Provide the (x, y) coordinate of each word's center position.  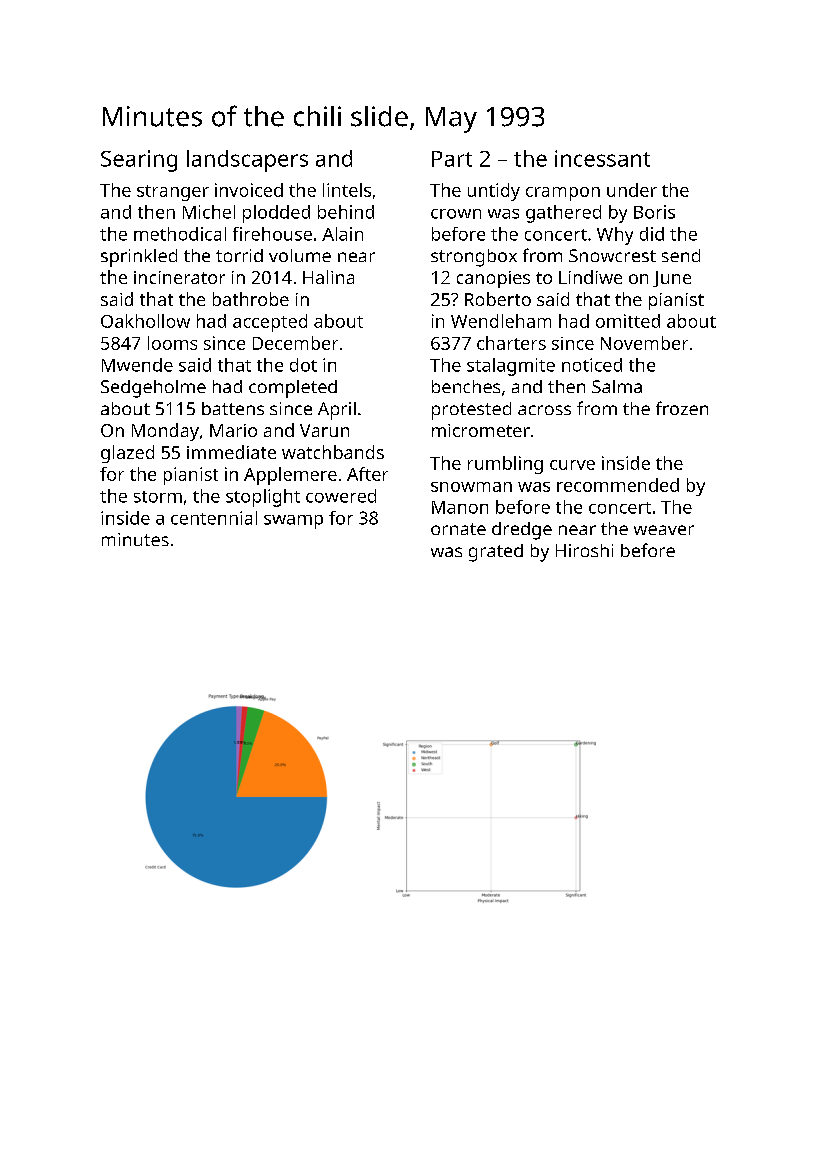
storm (158, 497)
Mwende (137, 365)
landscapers (247, 161)
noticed (592, 365)
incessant (602, 158)
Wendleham (501, 321)
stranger (173, 193)
